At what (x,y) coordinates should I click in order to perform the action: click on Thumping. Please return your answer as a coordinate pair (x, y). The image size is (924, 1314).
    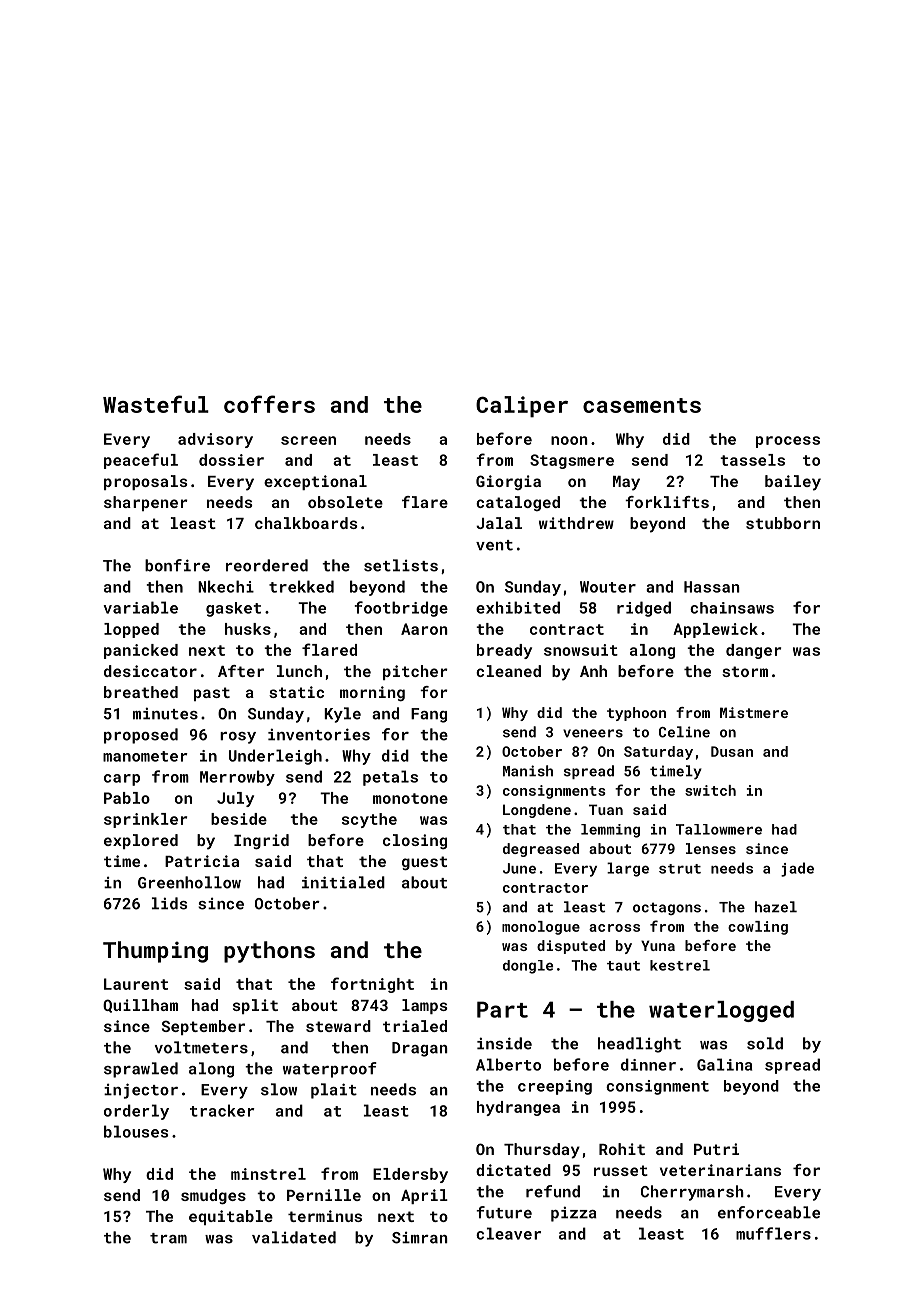
    Looking at the image, I should click on (155, 952).
